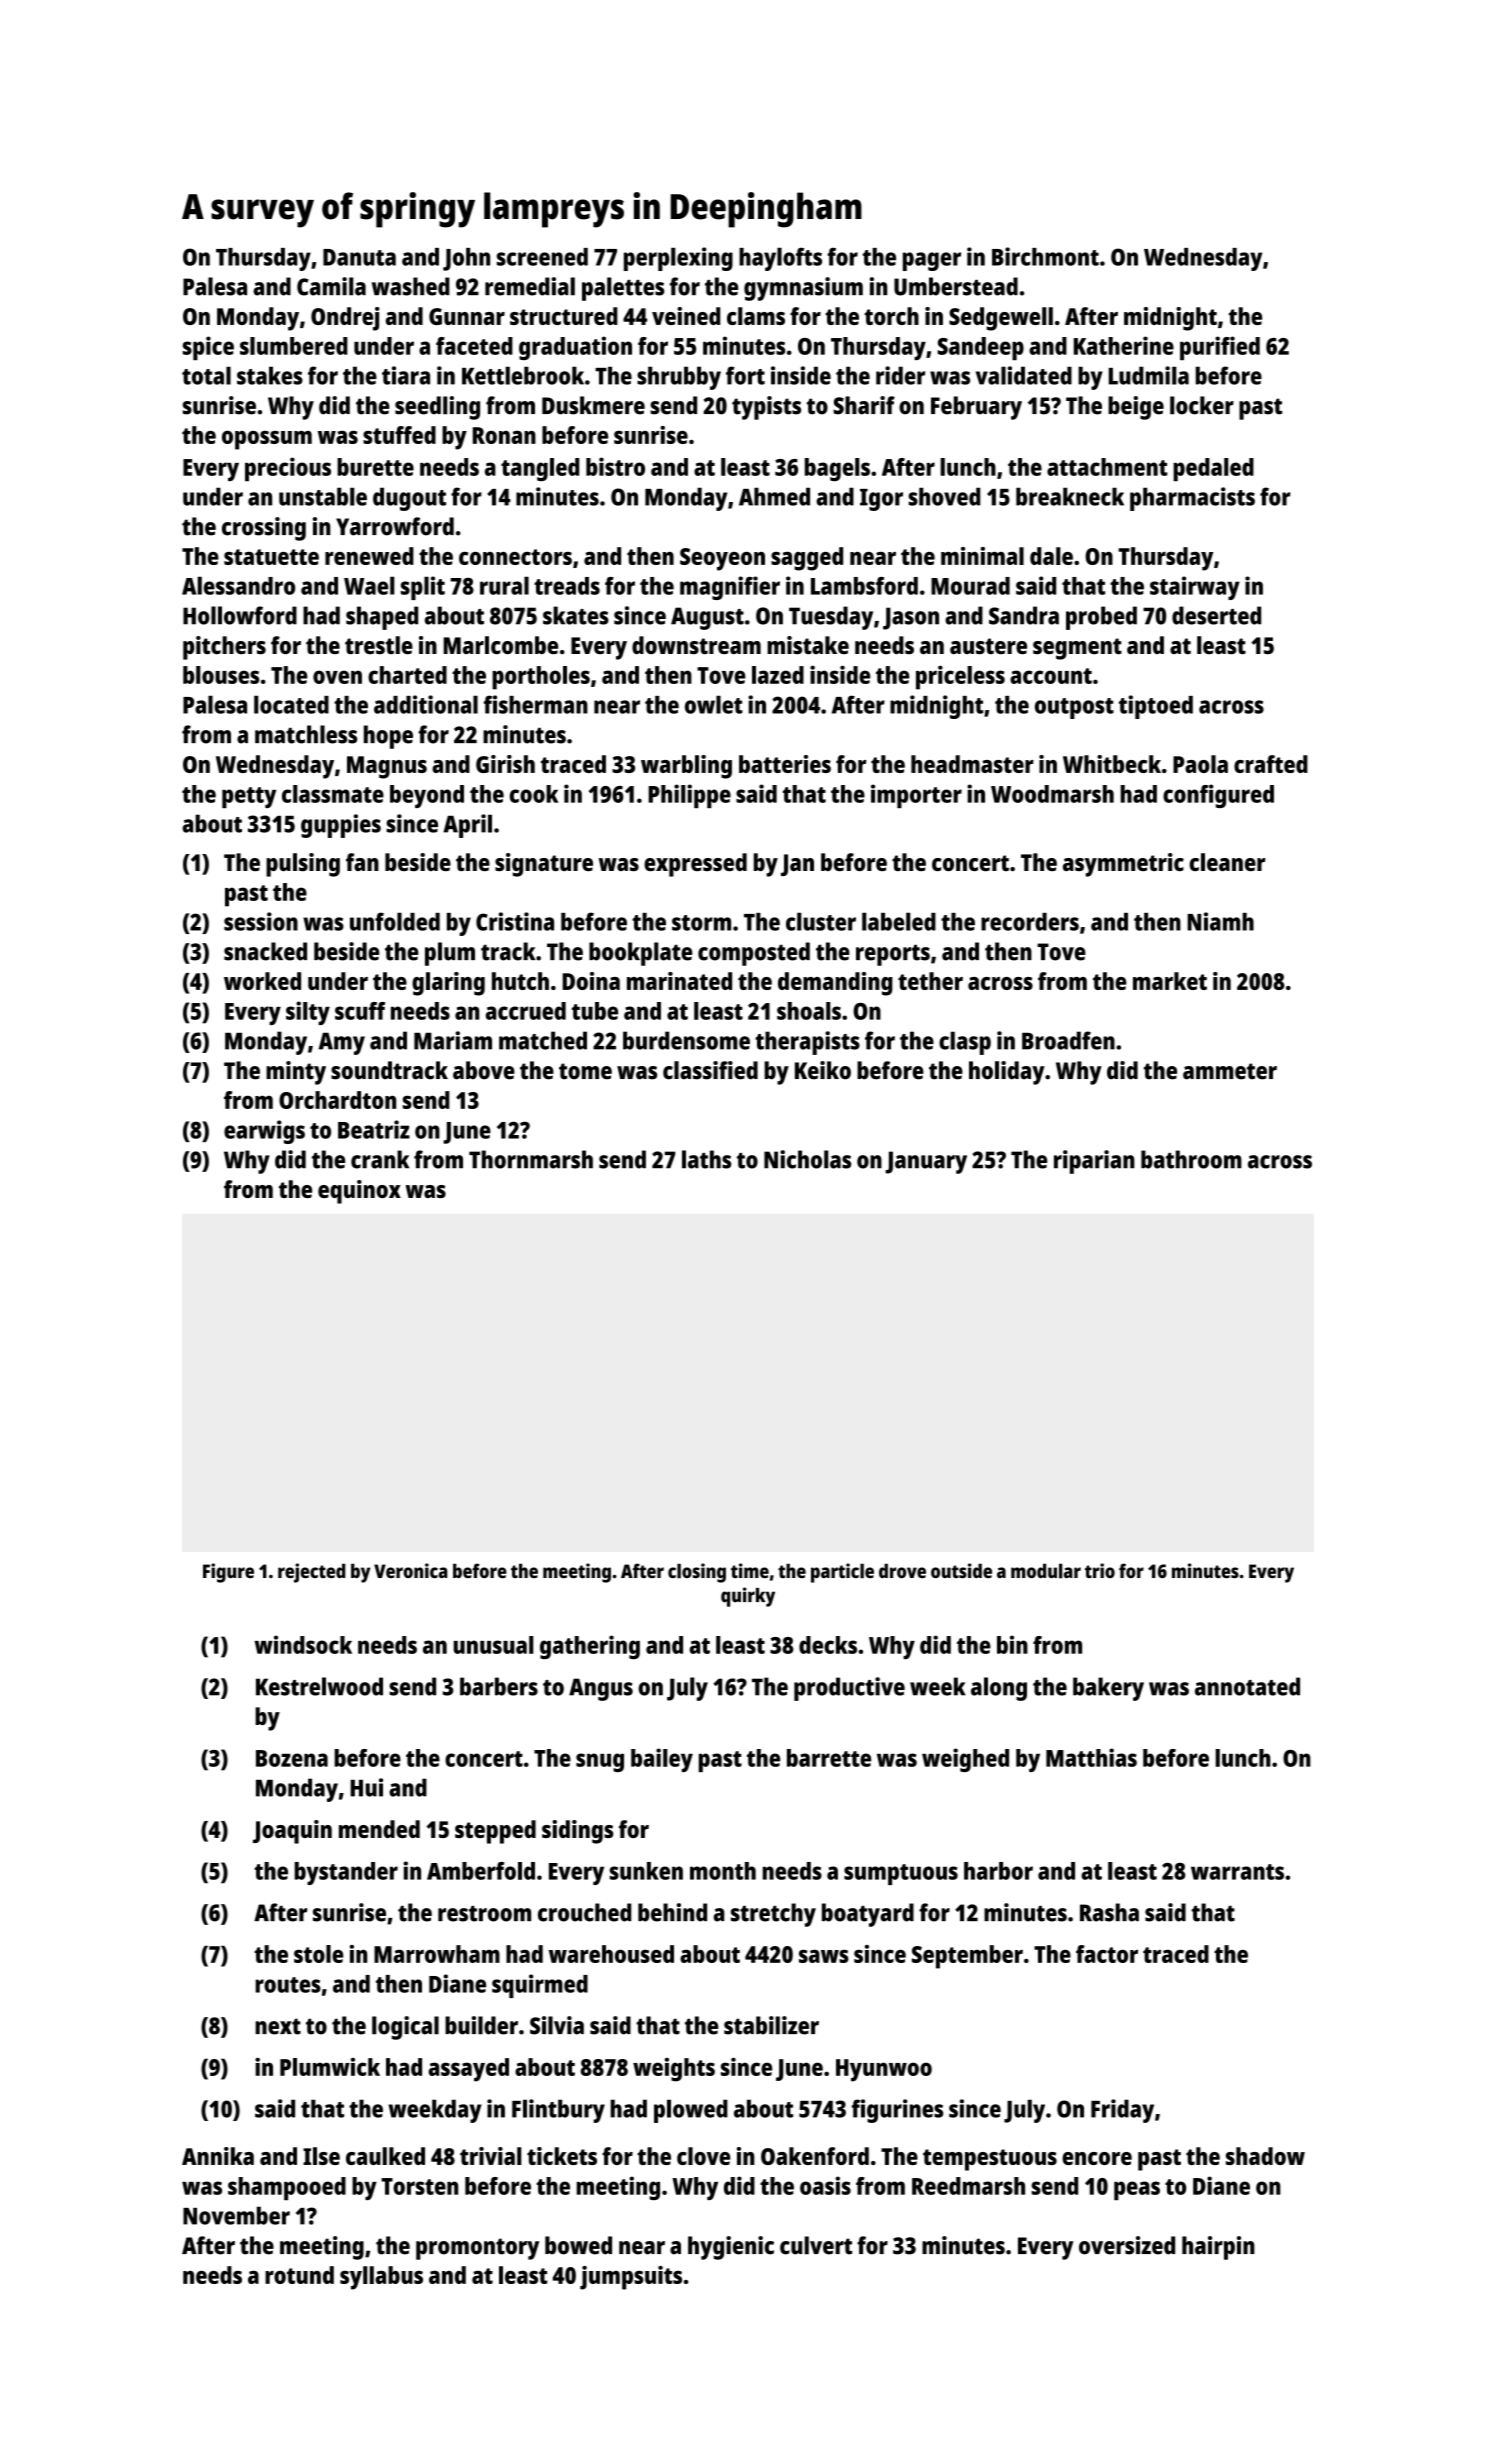 The image size is (1496, 2464). What do you see at coordinates (1192, 499) in the image?
I see `pharmacists` at bounding box center [1192, 499].
